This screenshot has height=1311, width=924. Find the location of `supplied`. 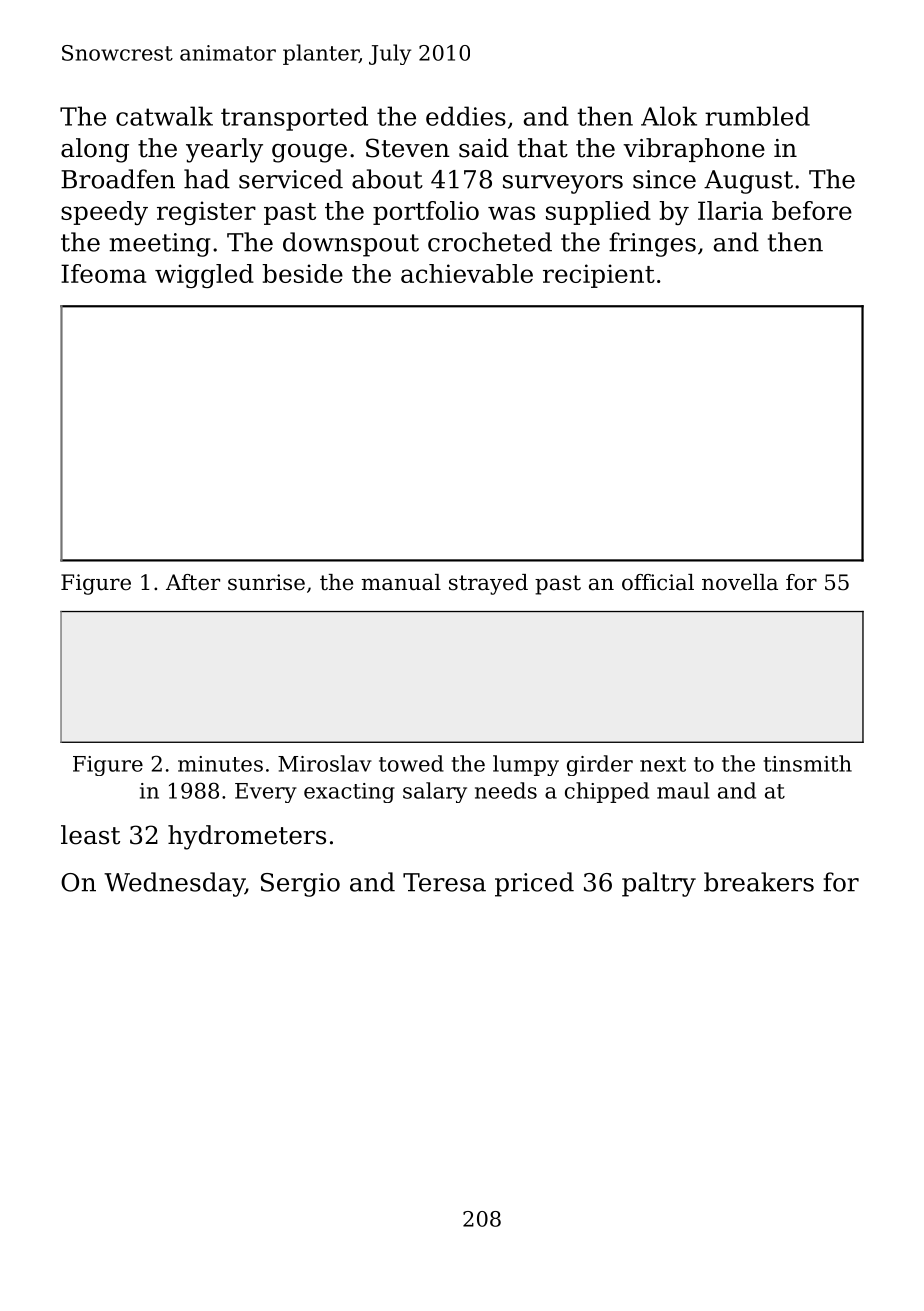

supplied is located at coordinates (598, 213).
